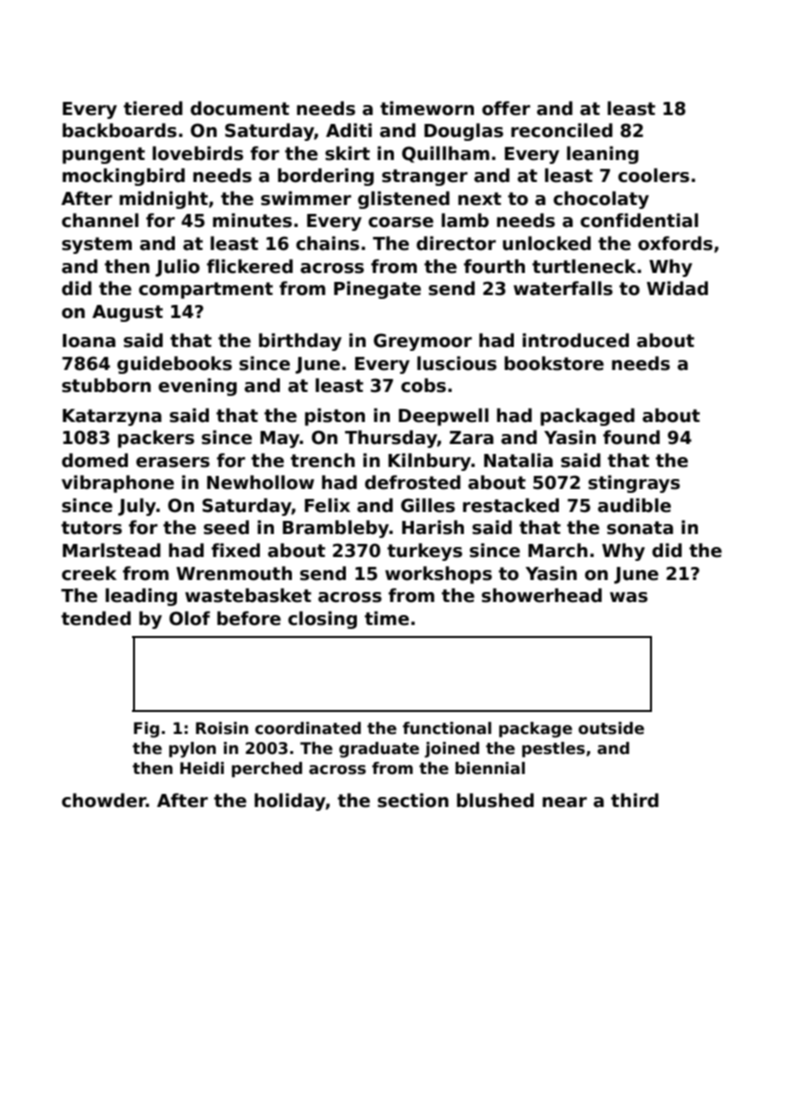  What do you see at coordinates (457, 363) in the screenshot?
I see `luscious` at bounding box center [457, 363].
